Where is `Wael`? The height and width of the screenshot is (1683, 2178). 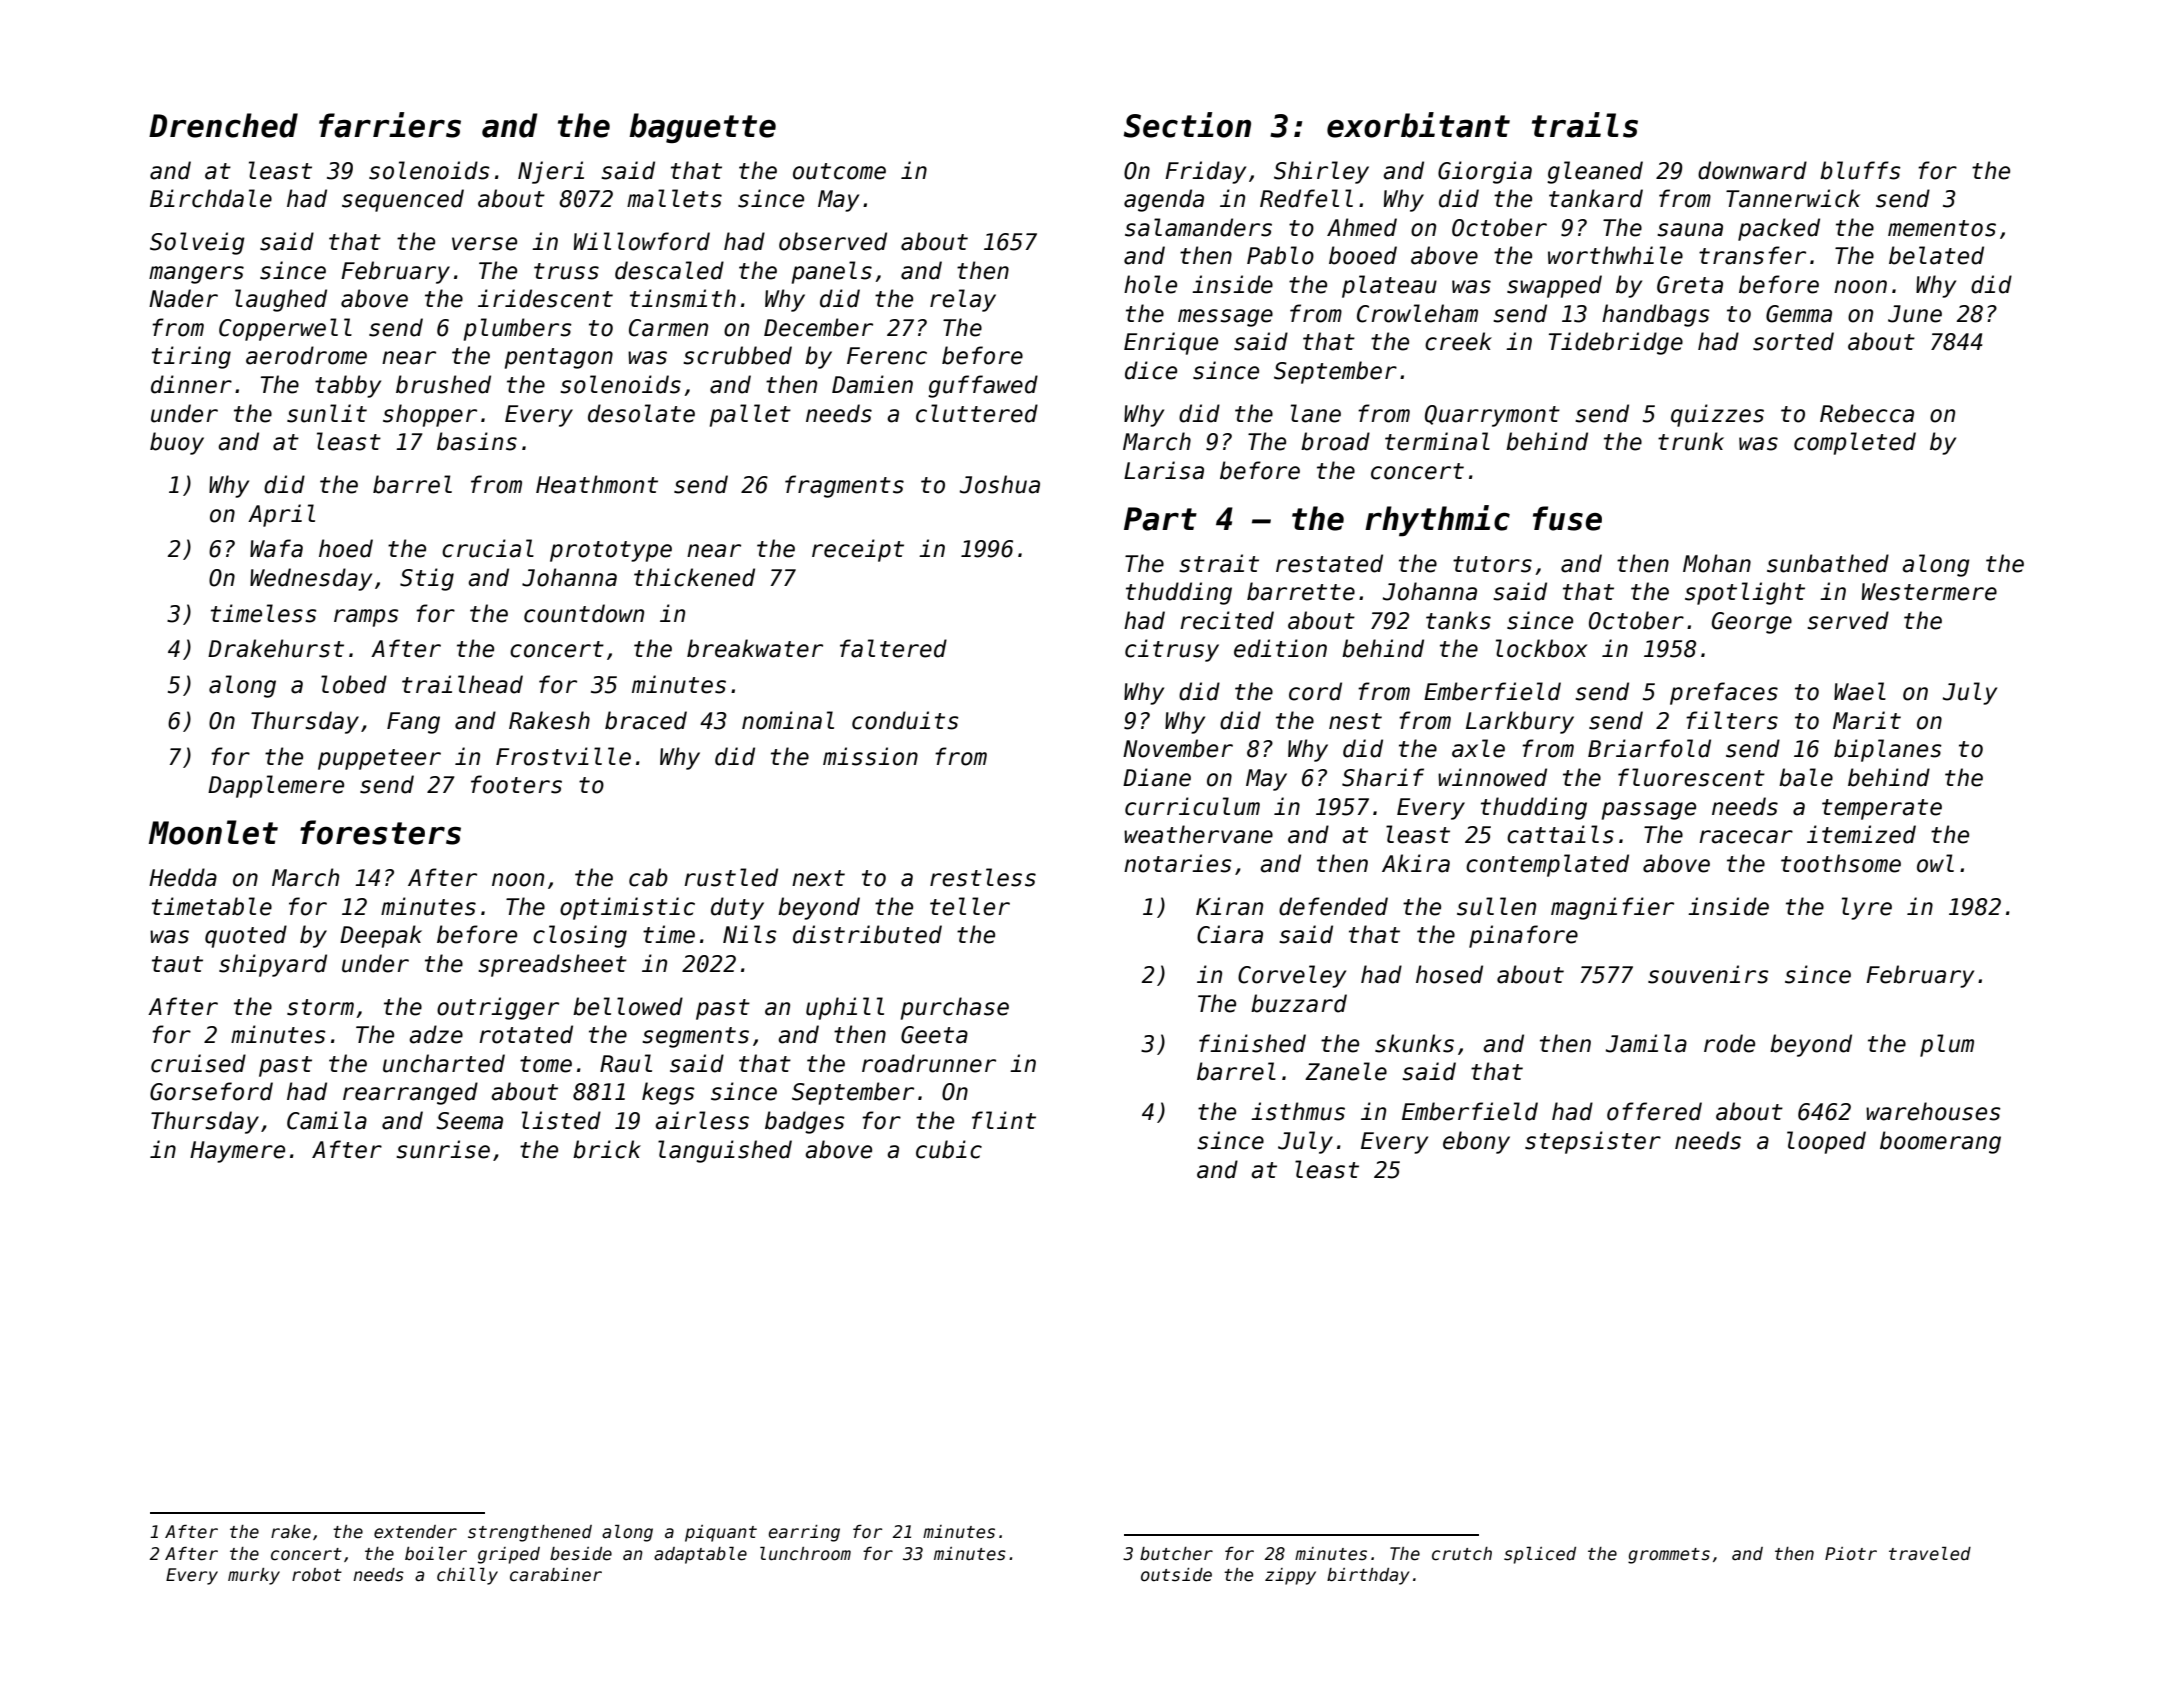
Wael is located at coordinates (1860, 691).
